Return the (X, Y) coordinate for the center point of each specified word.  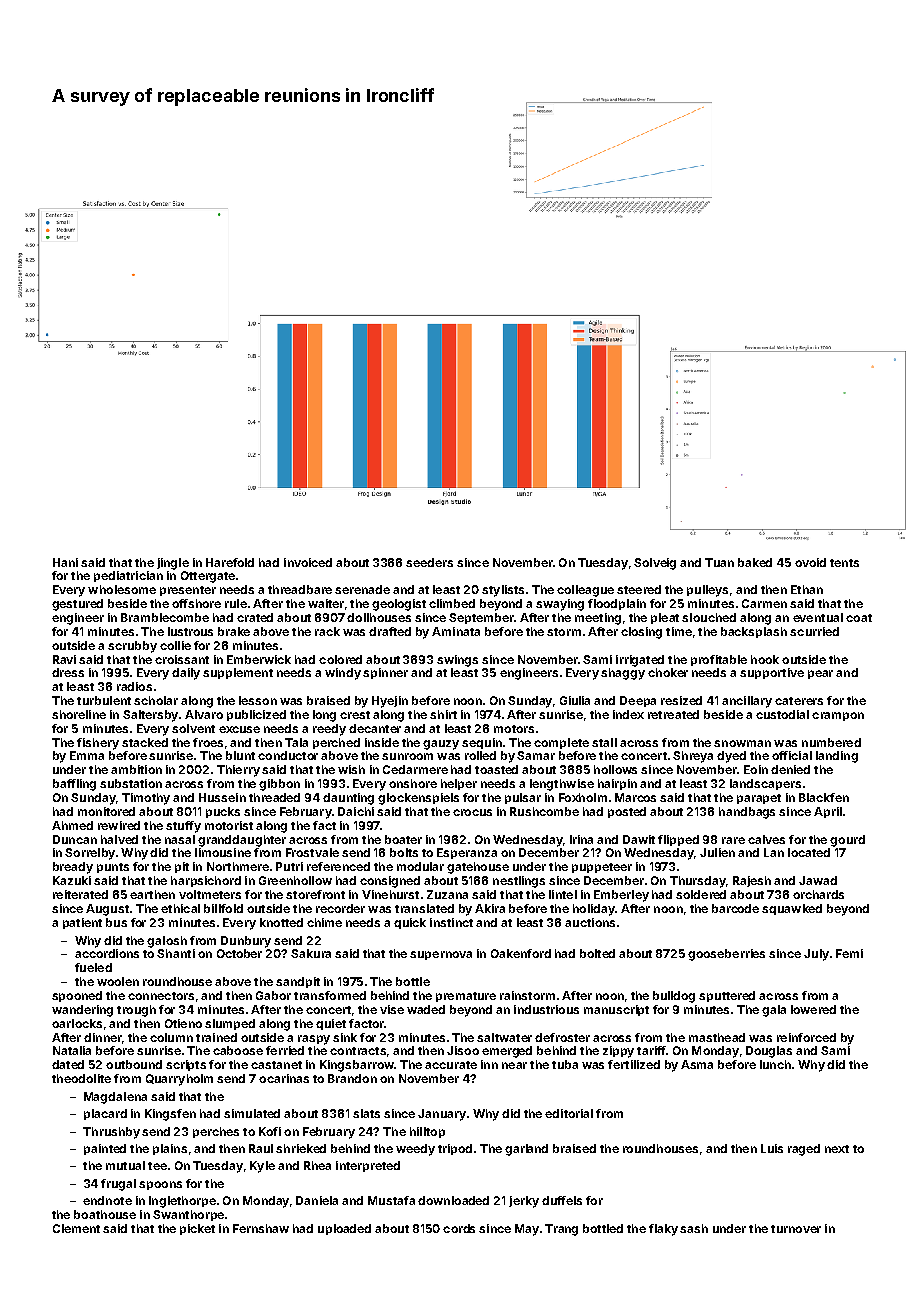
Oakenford (521, 953)
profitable (719, 660)
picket (197, 1229)
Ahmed (72, 825)
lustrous (190, 631)
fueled (93, 967)
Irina (581, 839)
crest (355, 715)
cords (459, 1228)
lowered (813, 1009)
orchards (818, 894)
